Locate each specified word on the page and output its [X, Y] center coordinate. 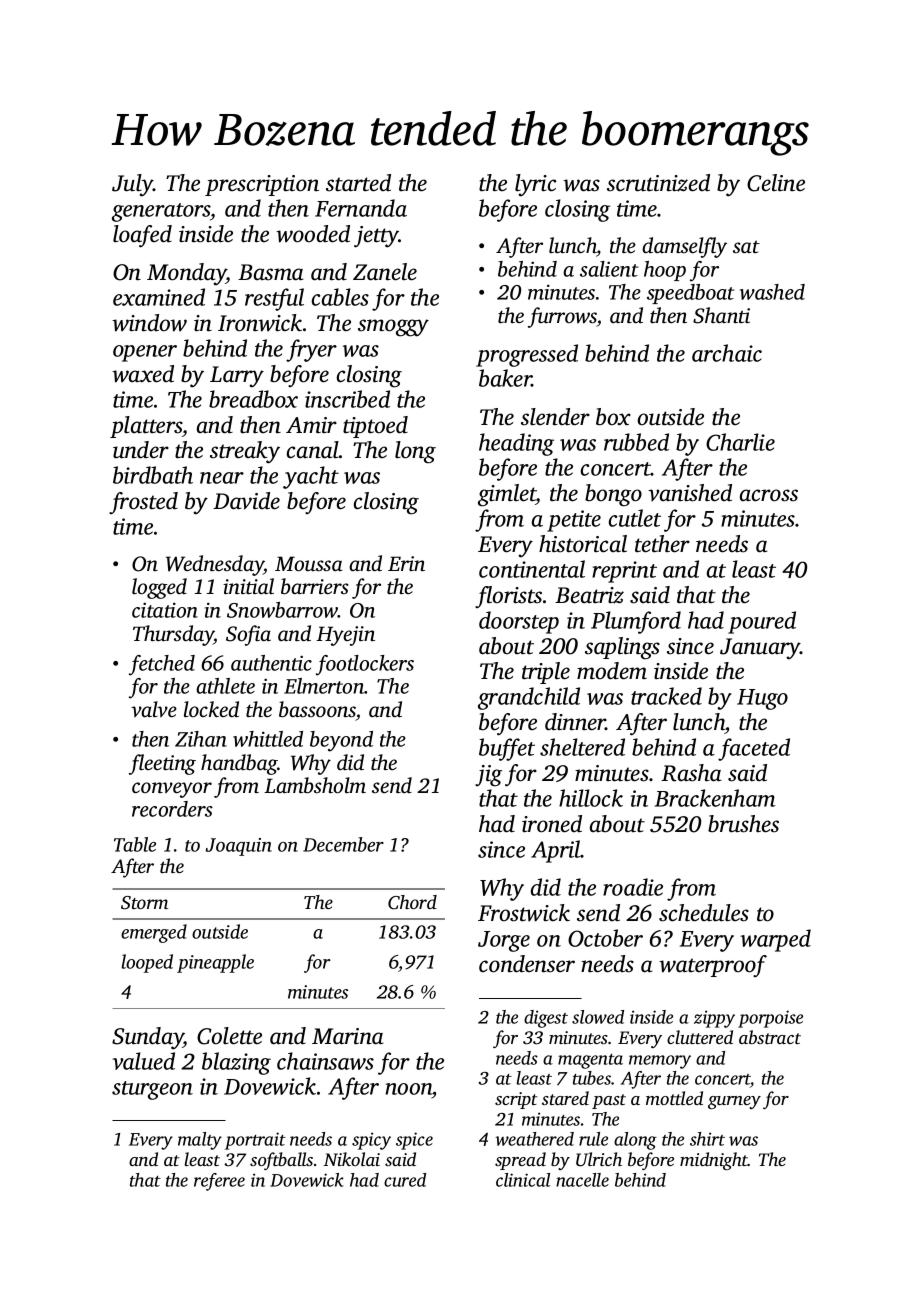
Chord [412, 902]
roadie [633, 887]
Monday [186, 274]
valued [144, 1061]
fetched [162, 665]
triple [546, 673]
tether [662, 544]
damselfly [684, 247]
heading [516, 444]
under [141, 450]
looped [147, 963]
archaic [727, 353]
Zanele [385, 272]
